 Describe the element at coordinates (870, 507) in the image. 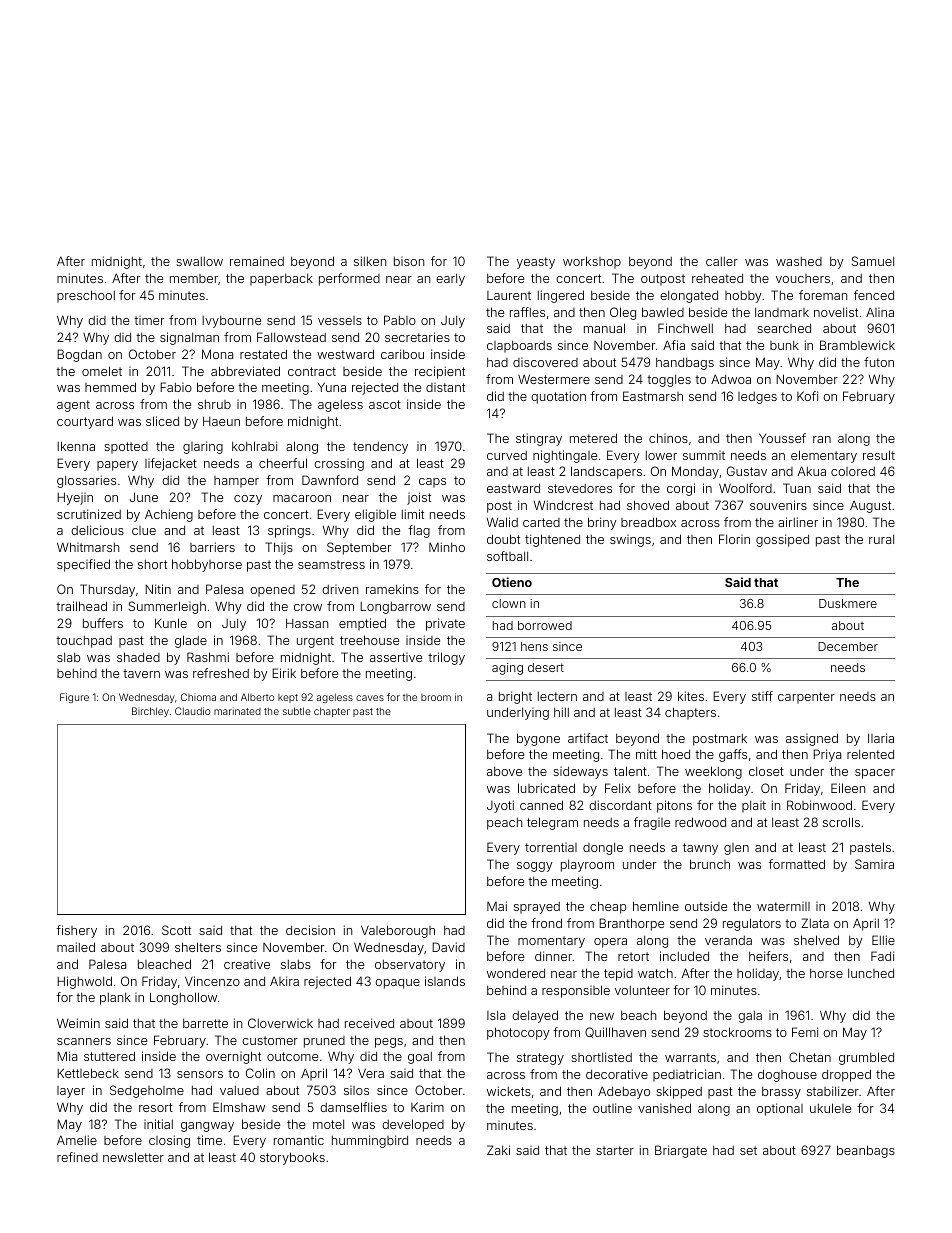

I see `August` at that location.
